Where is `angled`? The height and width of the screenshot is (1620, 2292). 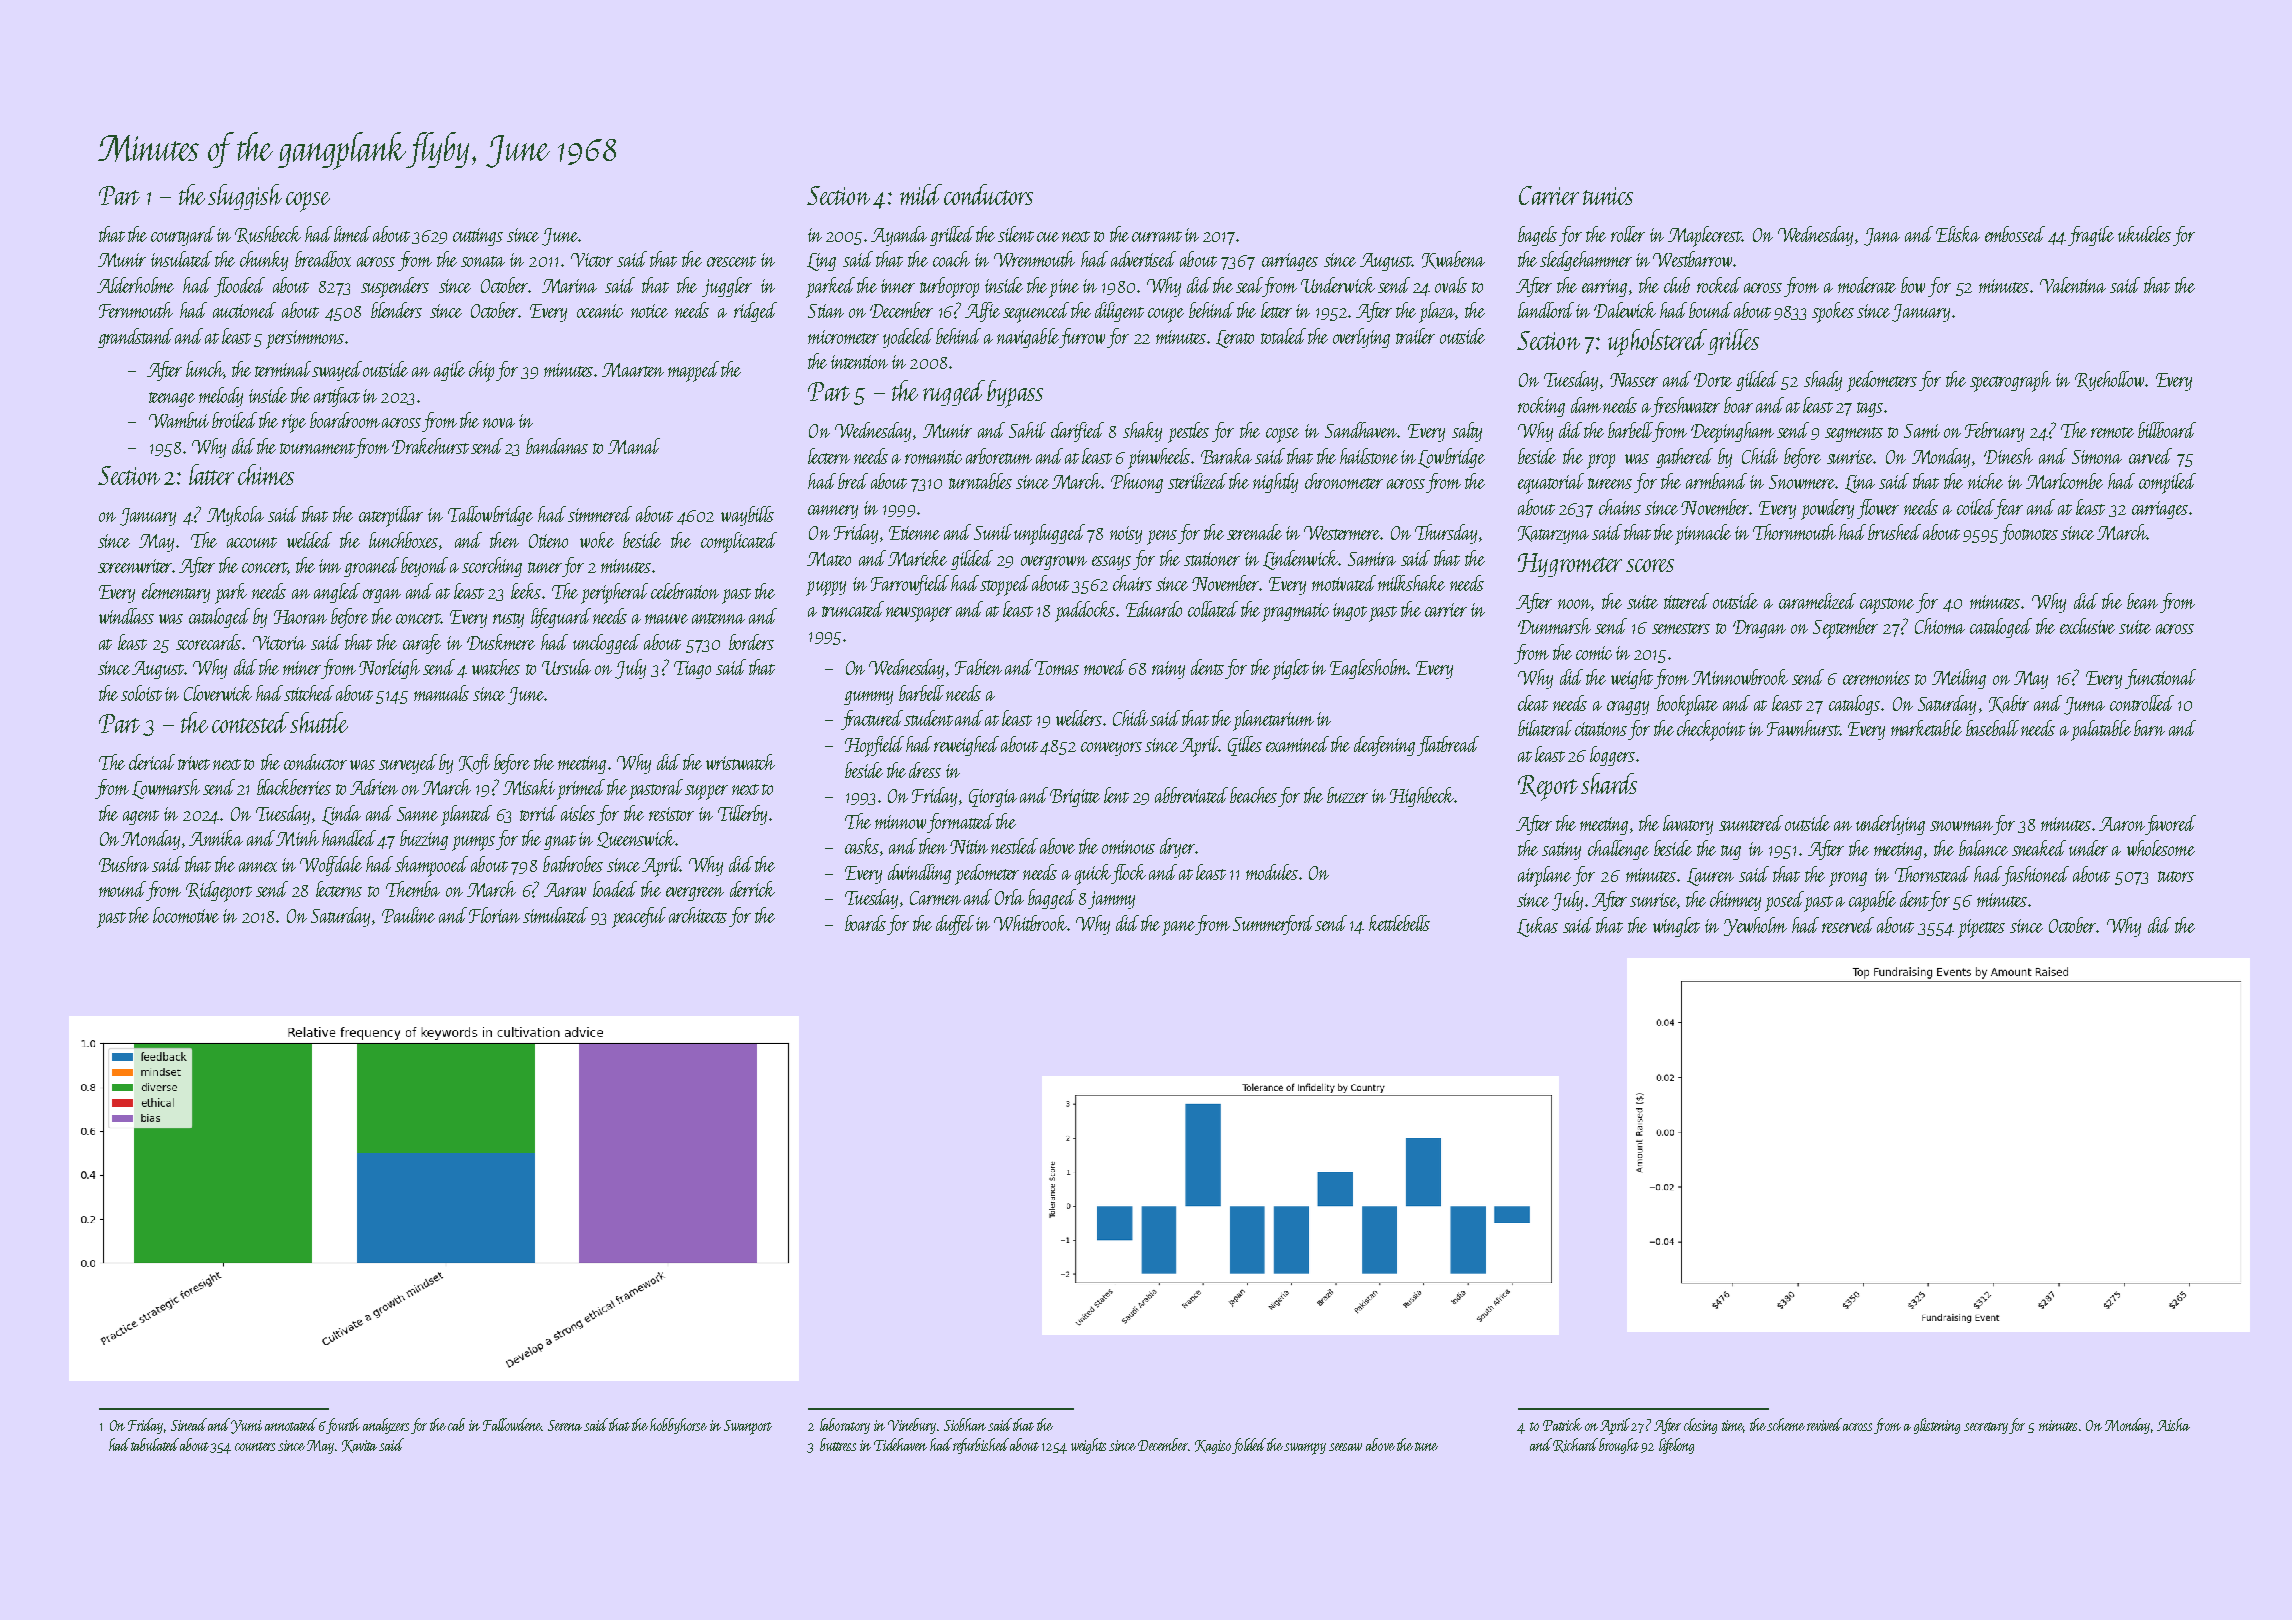 angled is located at coordinates (337, 593).
